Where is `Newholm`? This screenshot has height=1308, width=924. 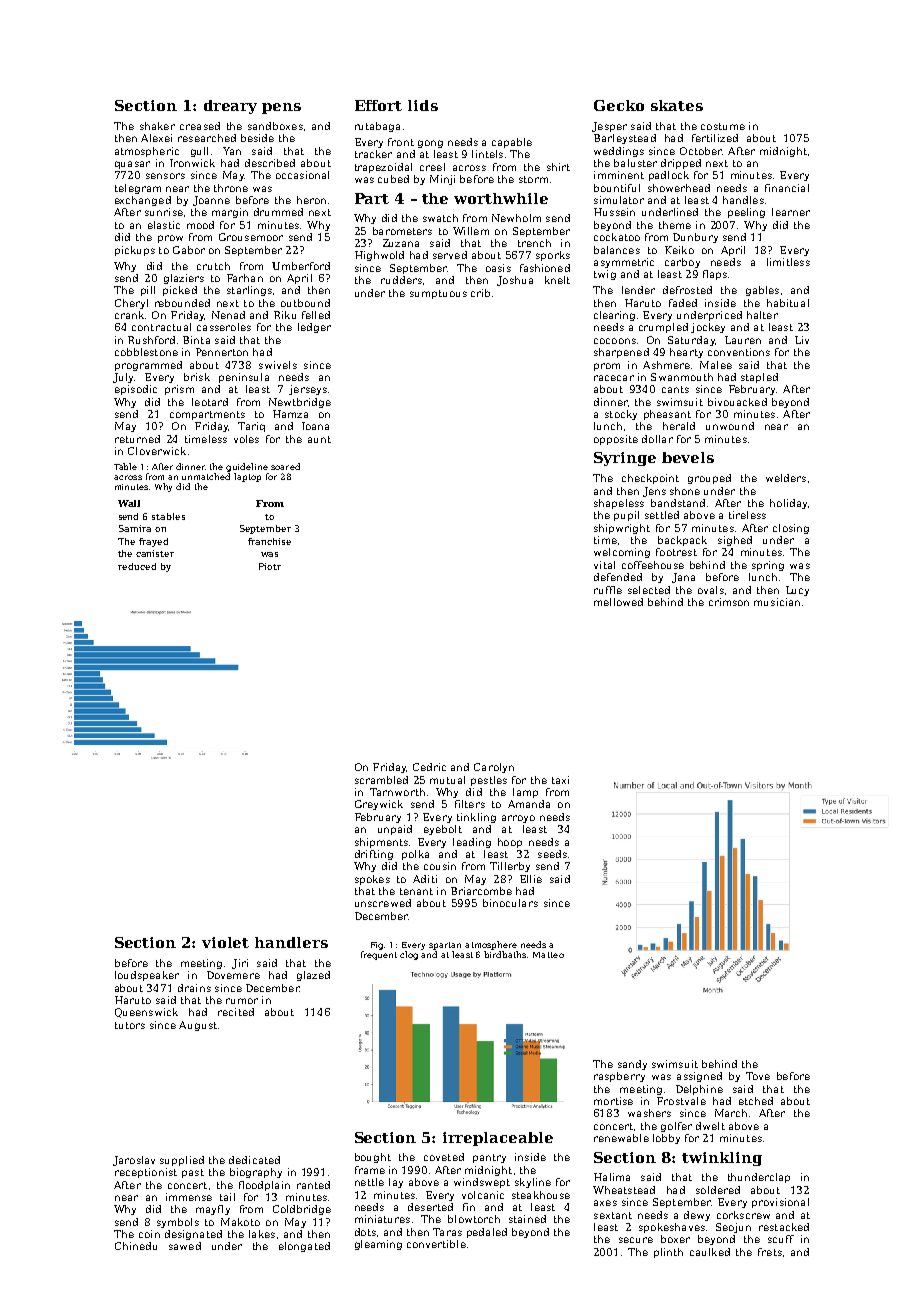 Newholm is located at coordinates (516, 218).
